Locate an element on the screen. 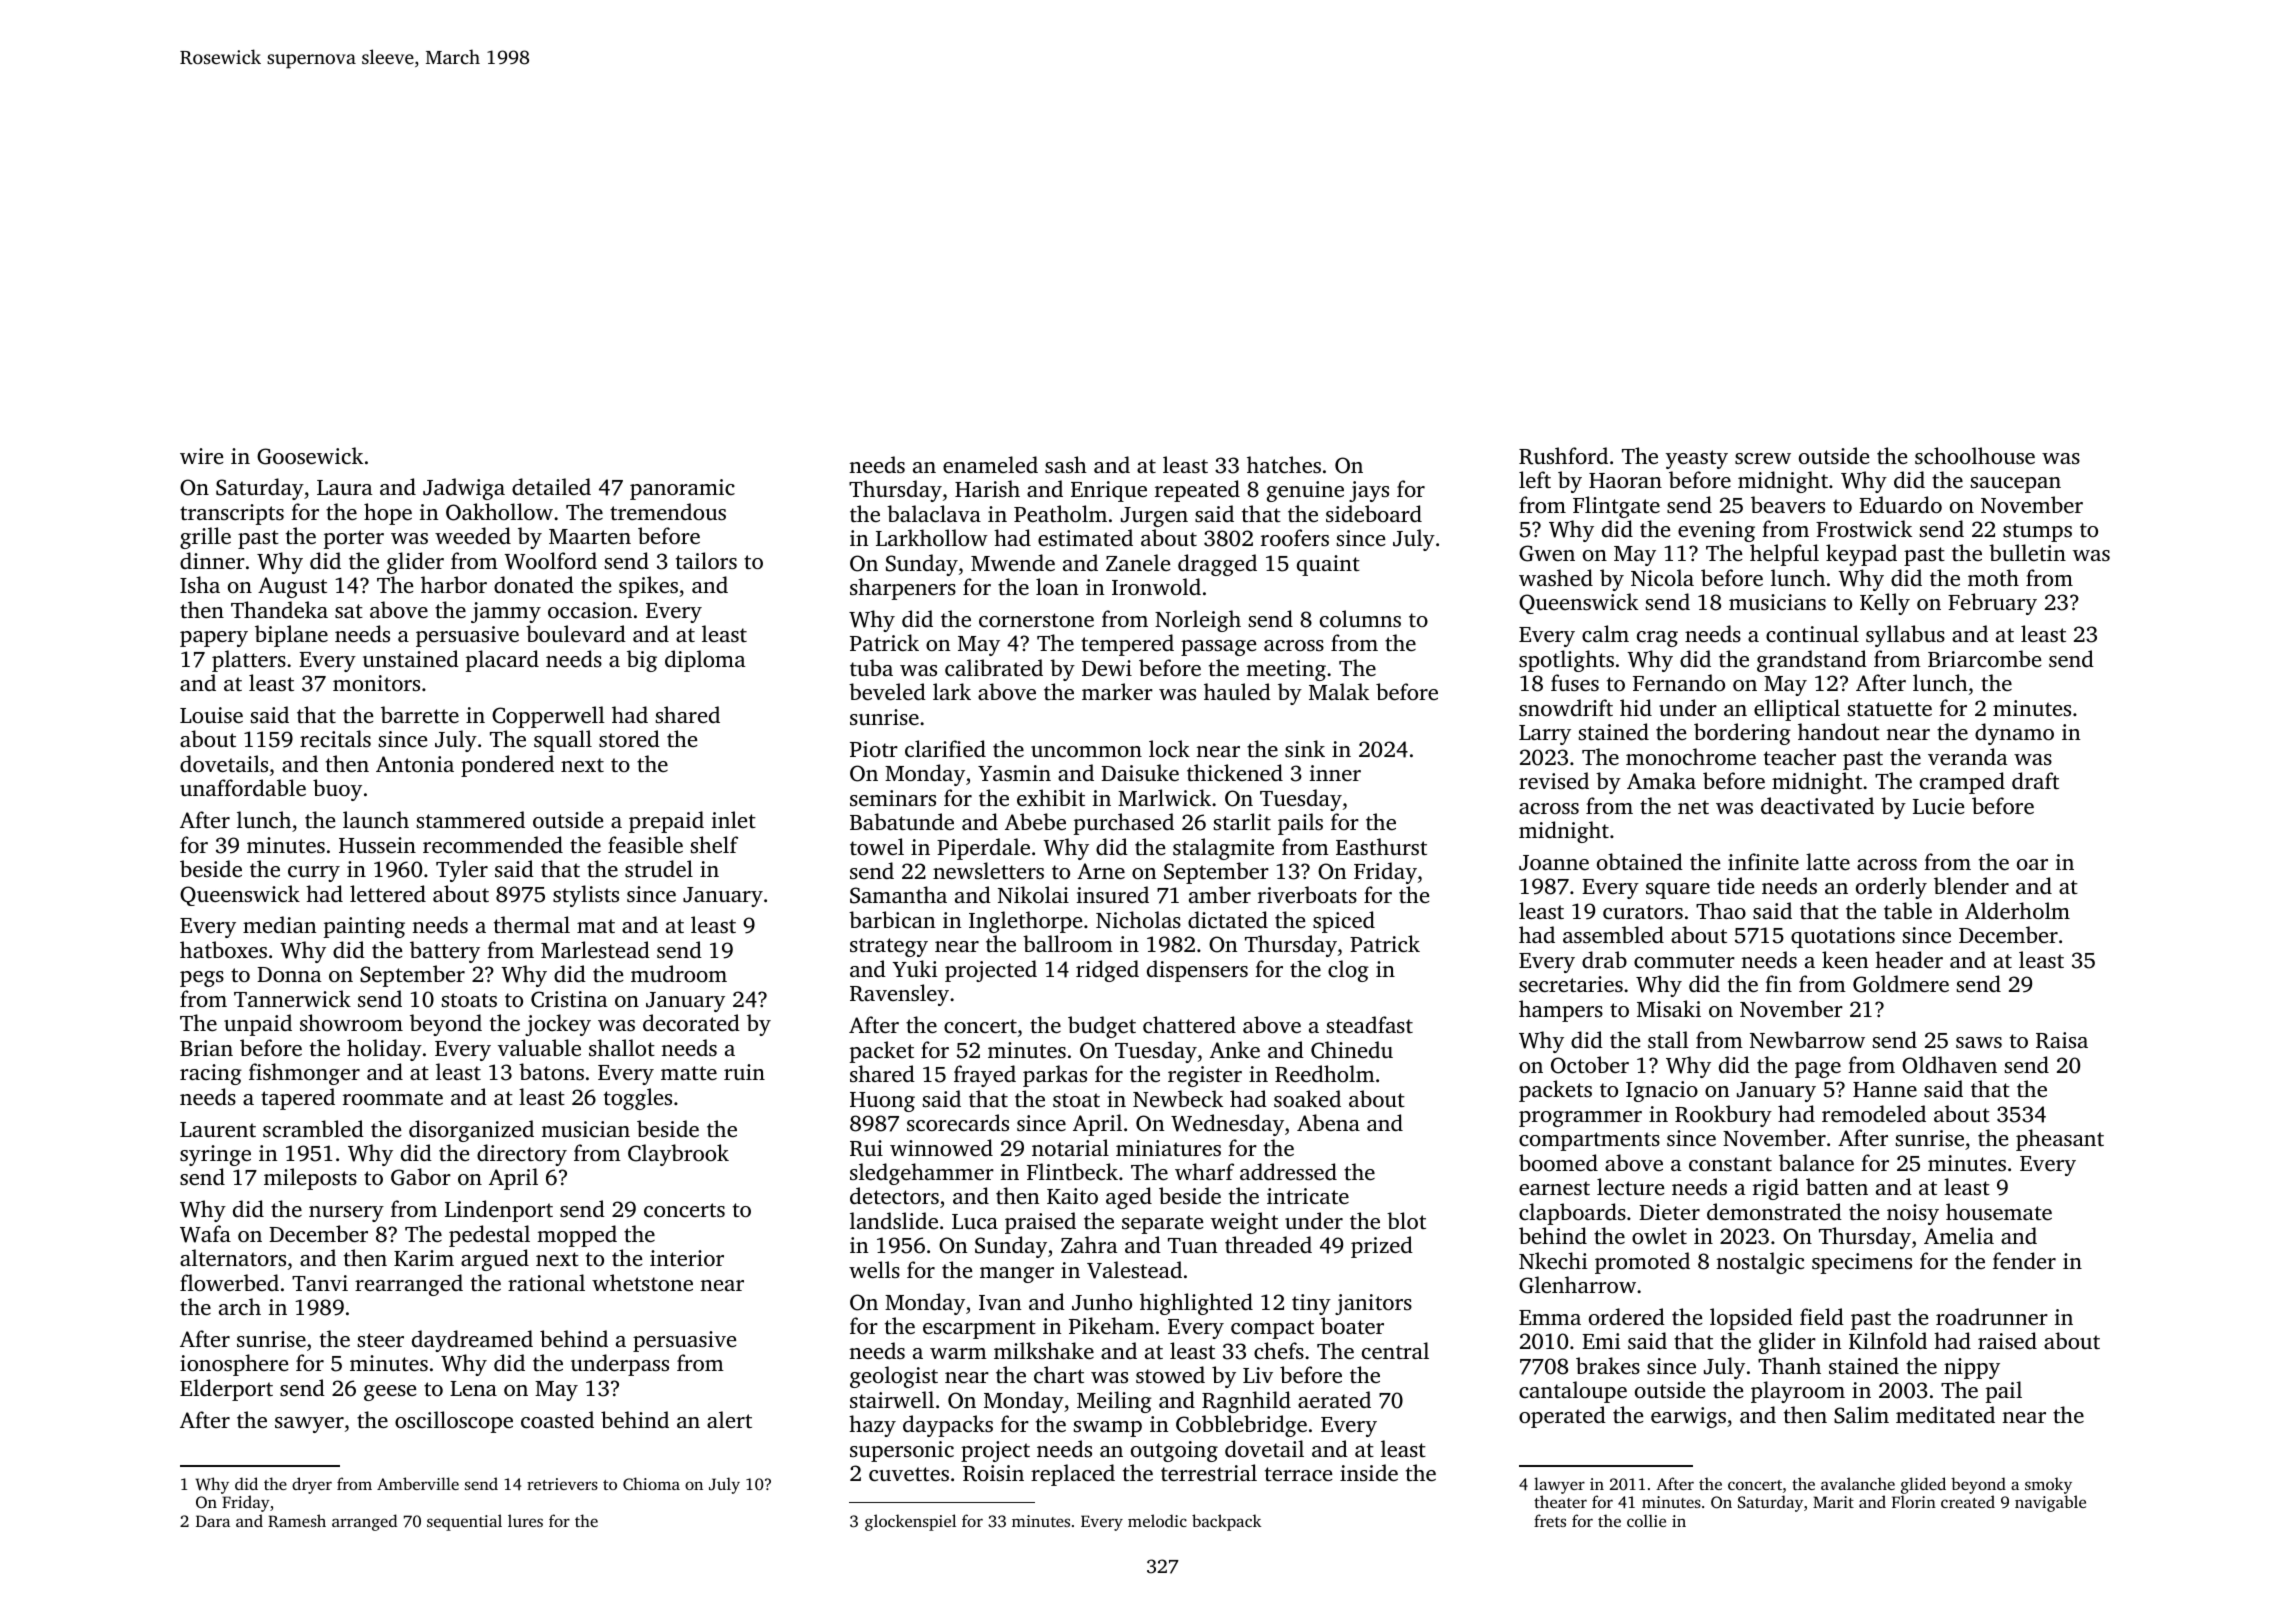 The height and width of the screenshot is (1620, 2292). Misaki is located at coordinates (1669, 1008).
